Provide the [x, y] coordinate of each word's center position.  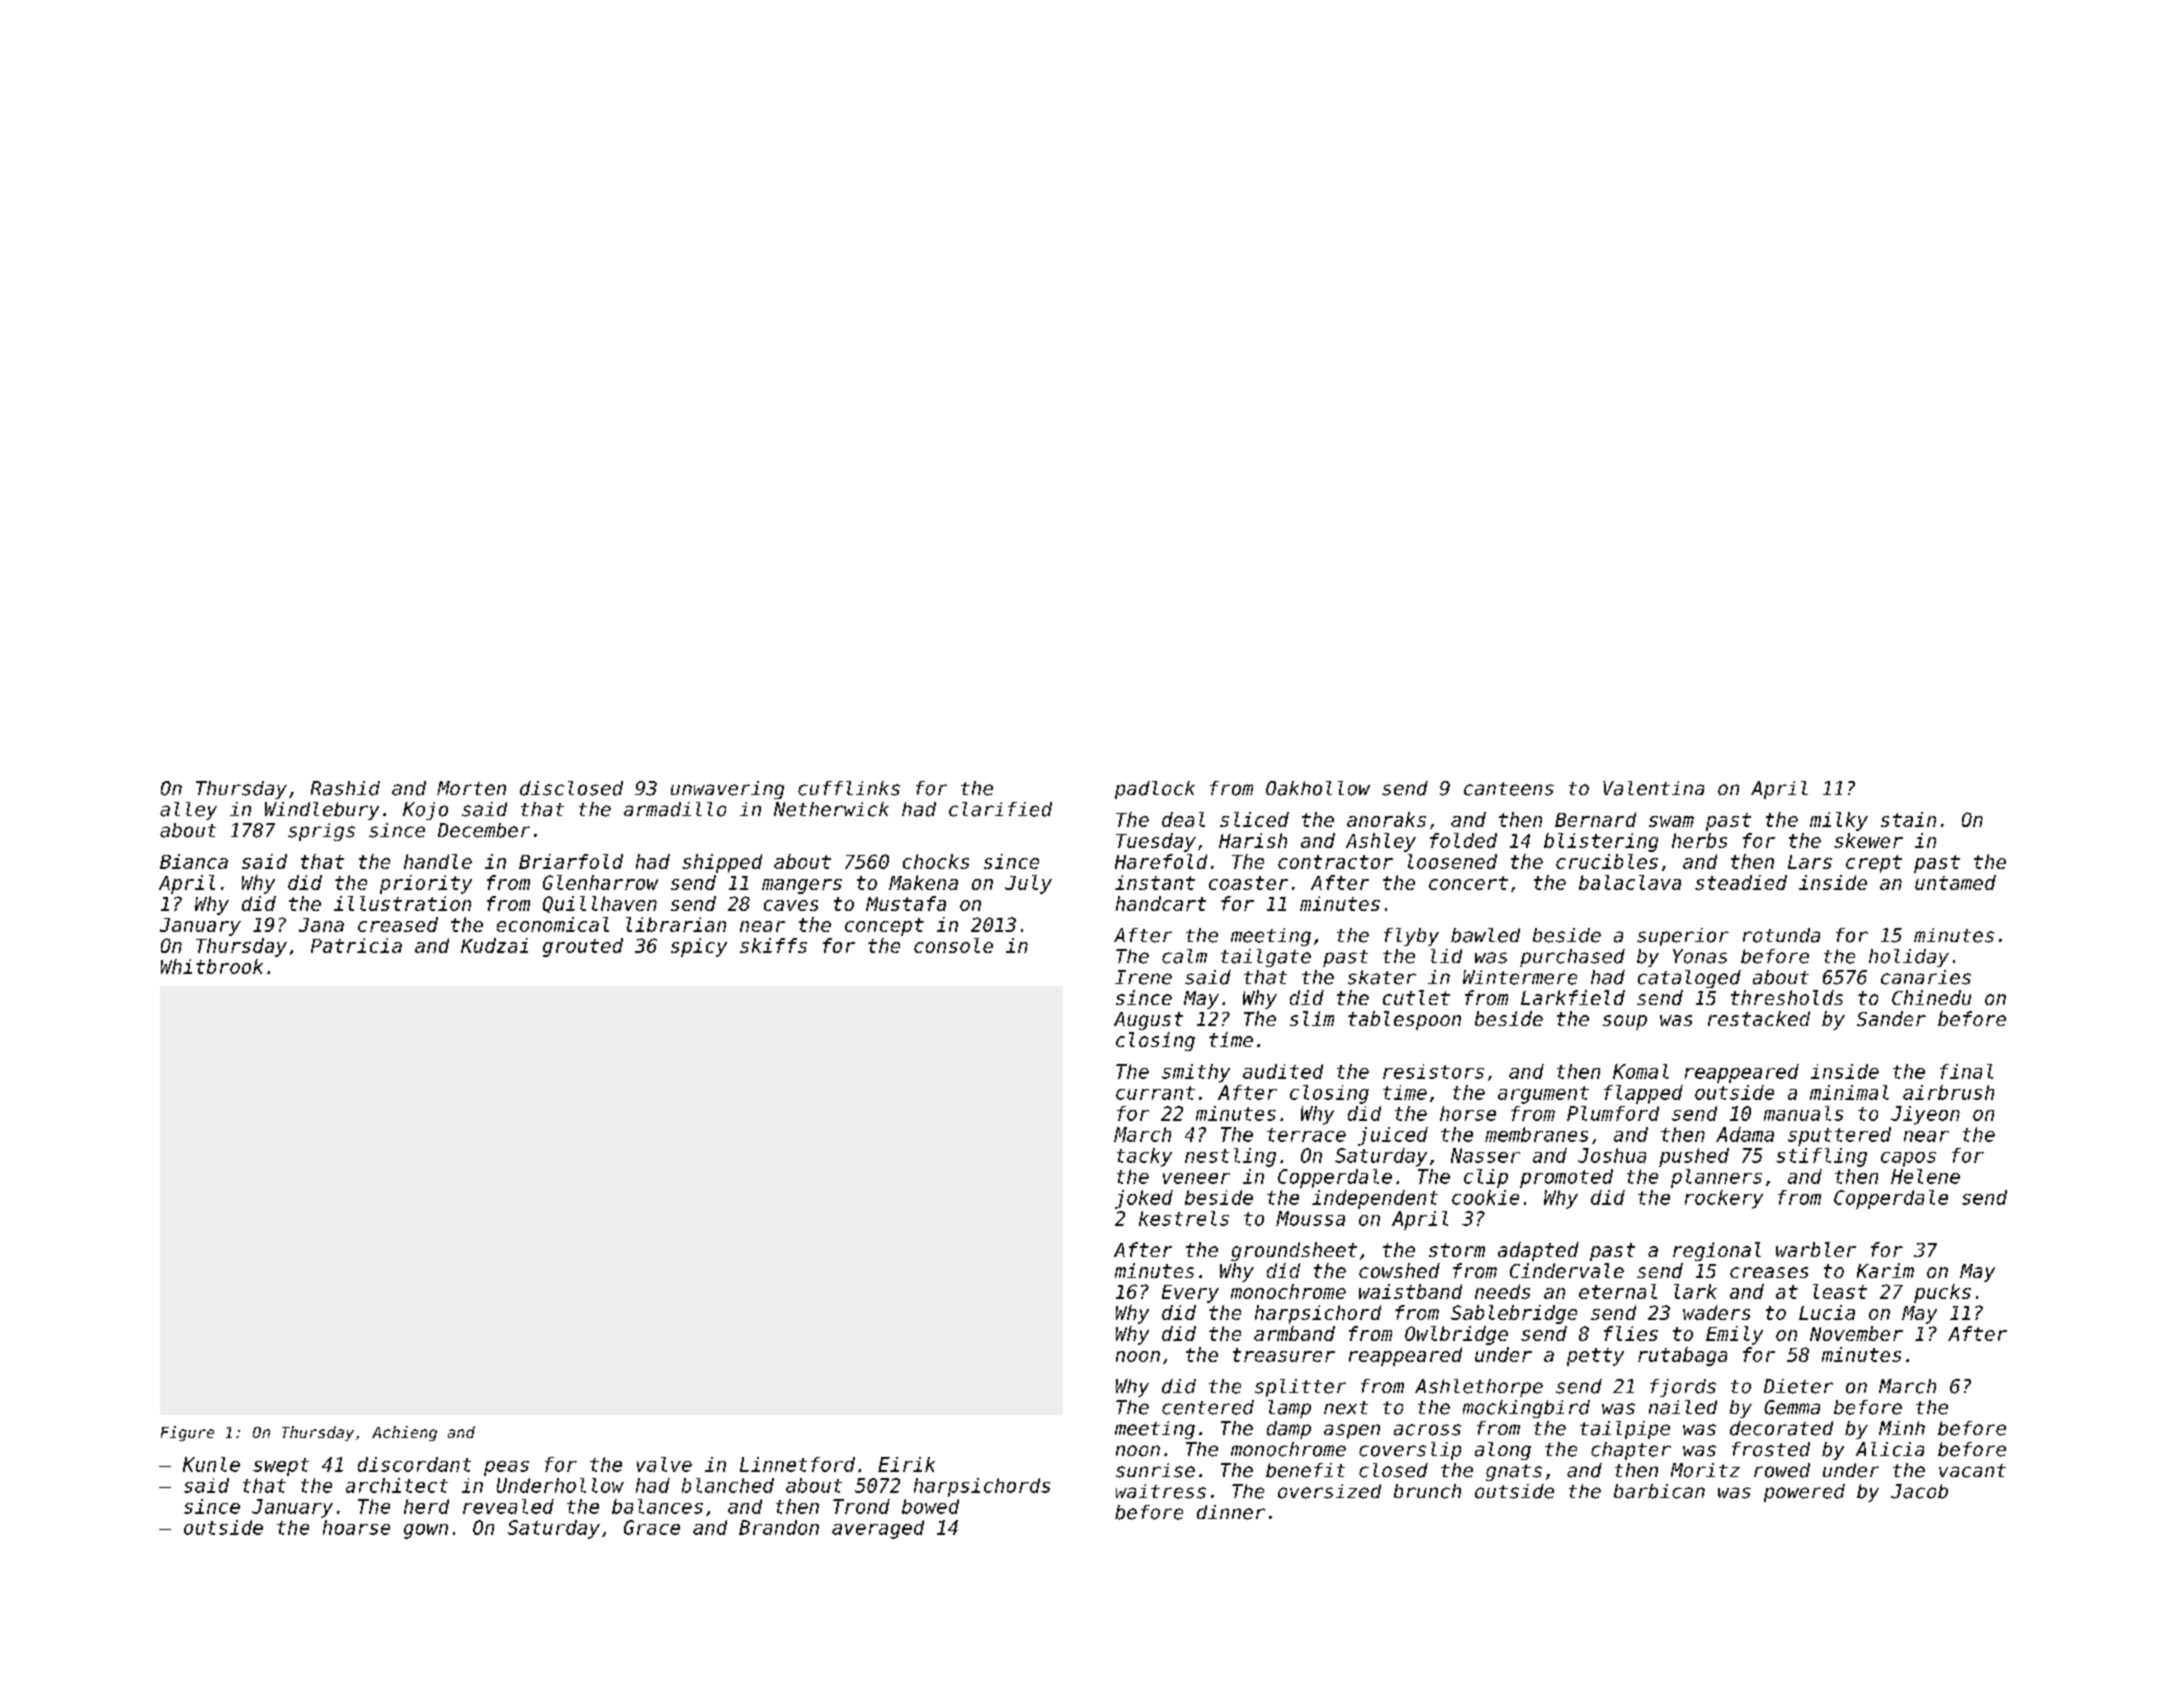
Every [1190, 1294]
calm [1184, 956]
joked [1144, 1199]
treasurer [1284, 1355]
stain [1908, 819]
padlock [1155, 790]
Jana [321, 925]
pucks [1942, 1293]
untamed [1955, 882]
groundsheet [1294, 1251]
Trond [861, 1506]
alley [188, 811]
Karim [1885, 1270]
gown [426, 1531]
